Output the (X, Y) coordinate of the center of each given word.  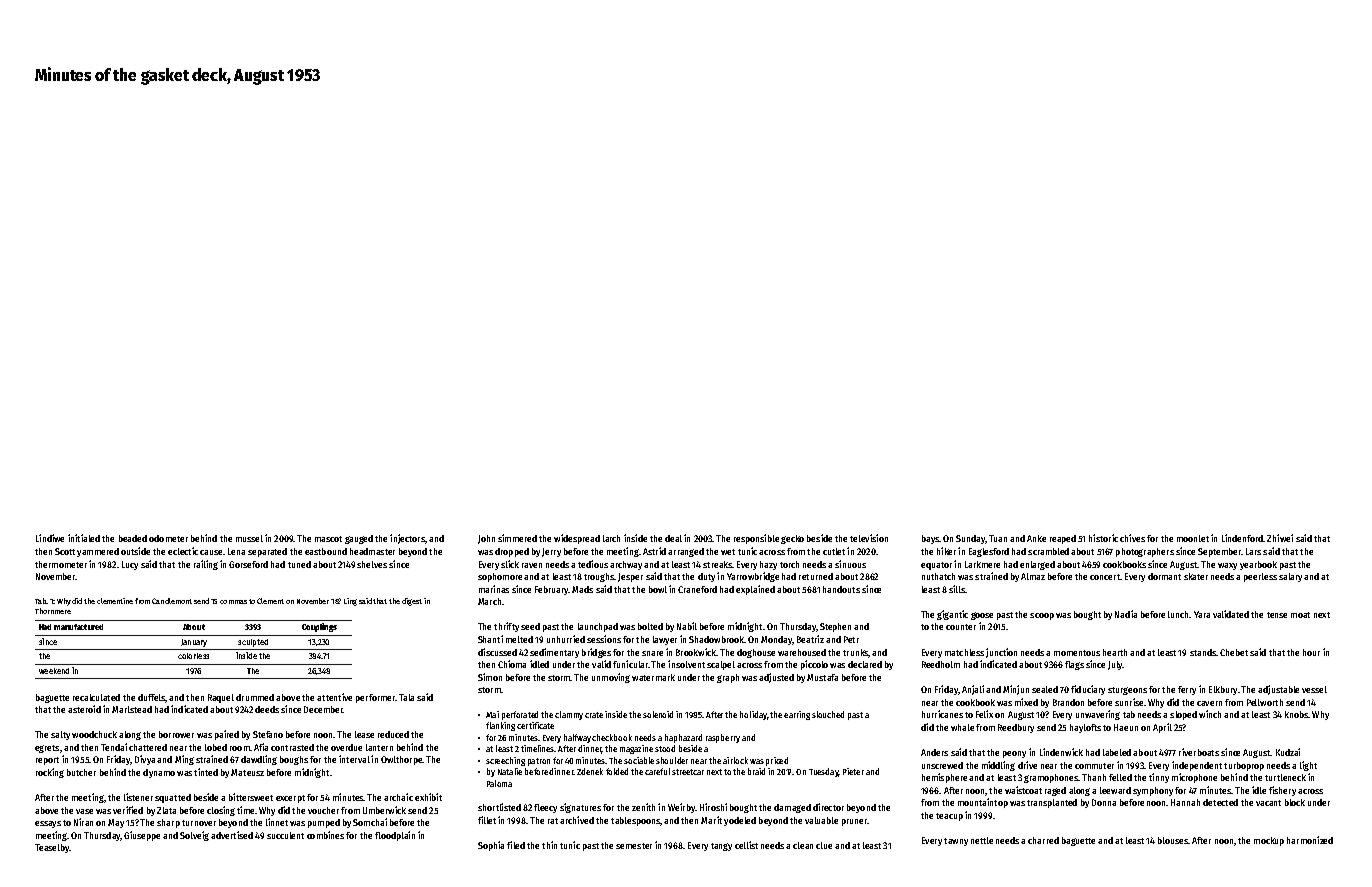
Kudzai (1288, 752)
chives (1132, 538)
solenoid (658, 714)
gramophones (1051, 778)
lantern (379, 747)
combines (325, 835)
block (1295, 802)
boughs (294, 760)
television (869, 538)
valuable (821, 820)
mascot (328, 539)
